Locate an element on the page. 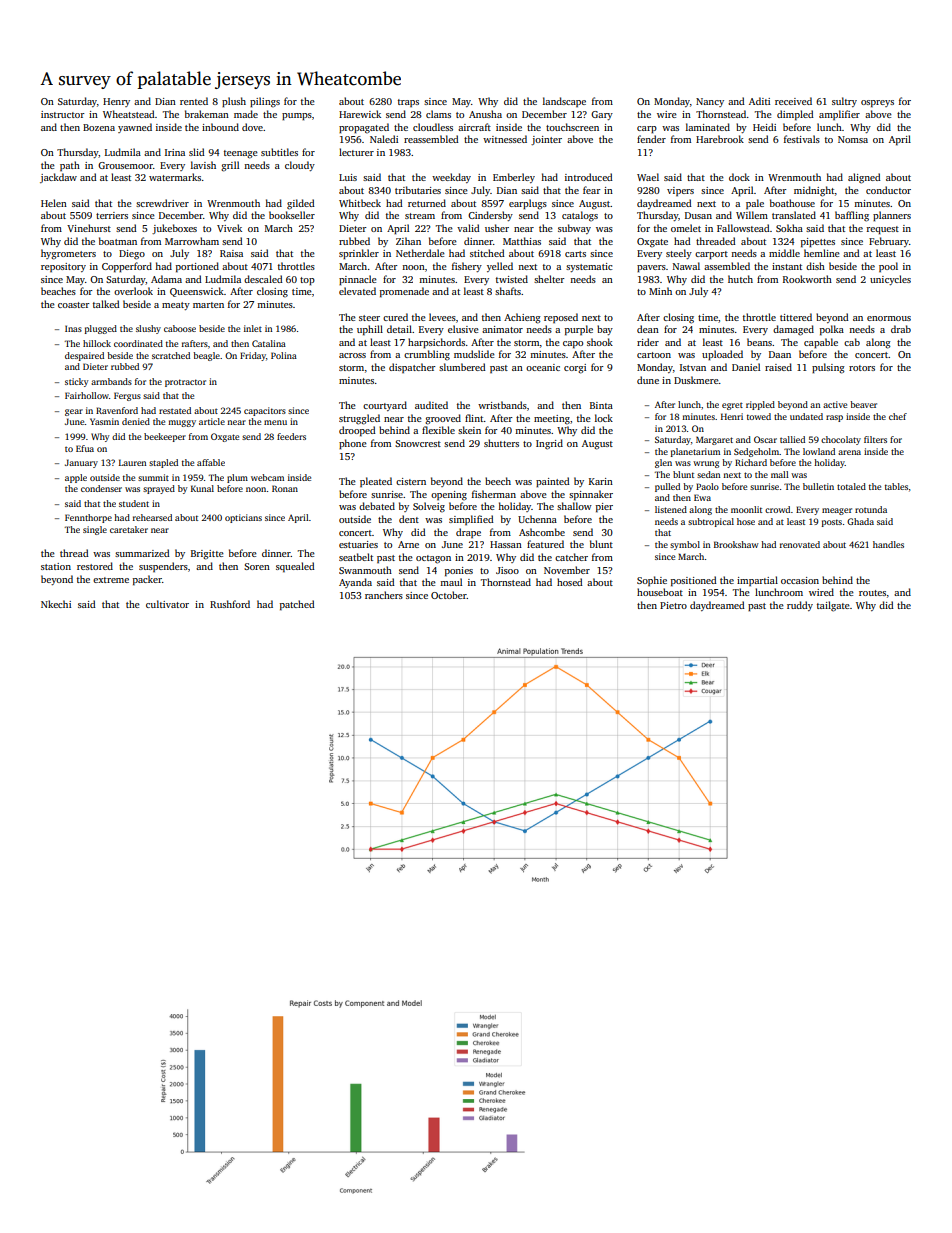 This document has height=1233, width=952. Nawal is located at coordinates (686, 266).
